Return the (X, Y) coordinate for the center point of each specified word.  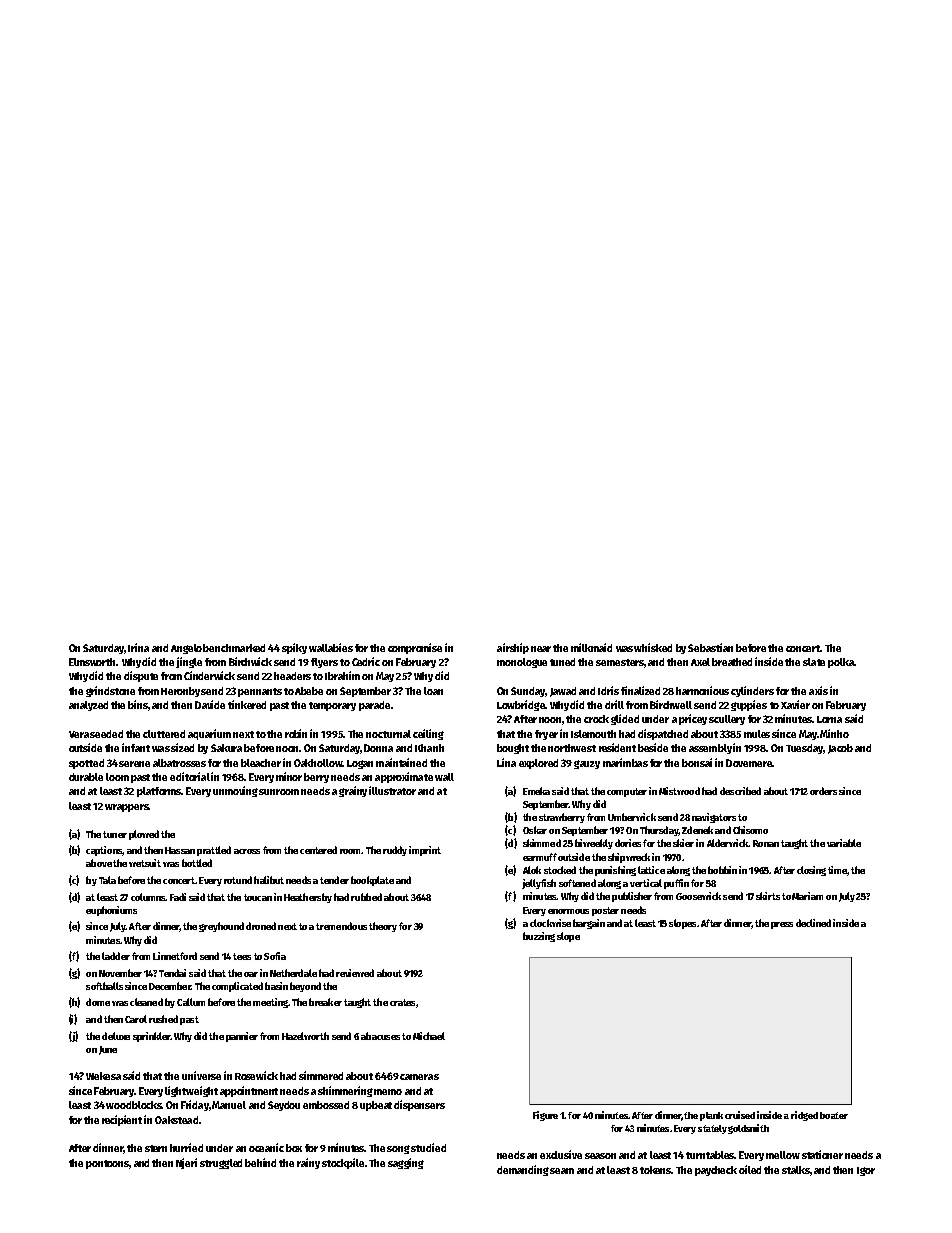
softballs (104, 986)
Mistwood (679, 791)
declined (813, 923)
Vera (79, 734)
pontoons (108, 1164)
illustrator (392, 790)
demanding (523, 1170)
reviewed (355, 973)
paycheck (716, 1171)
